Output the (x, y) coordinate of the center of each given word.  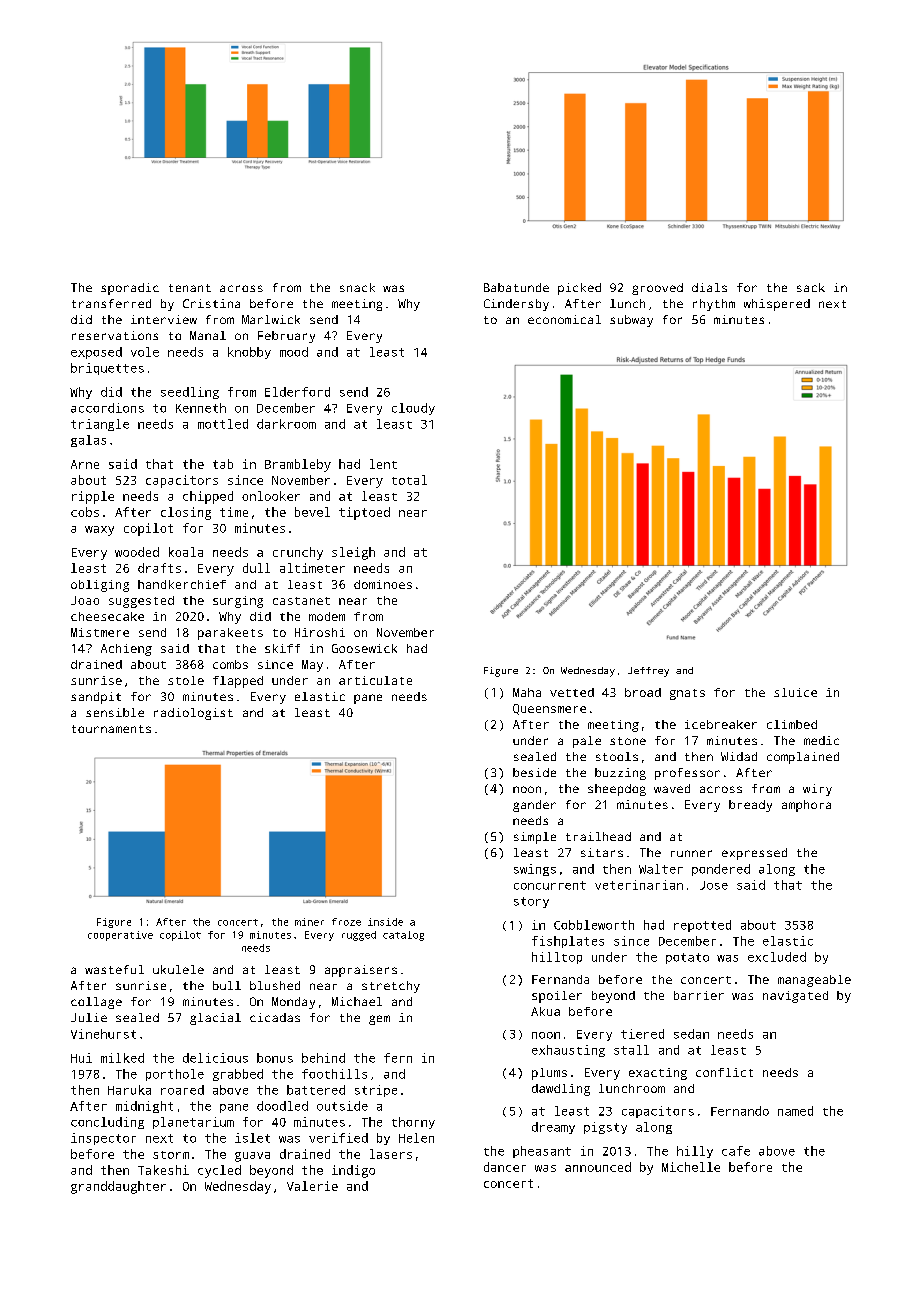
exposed (96, 353)
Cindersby (516, 305)
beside (534, 772)
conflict (724, 1072)
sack (811, 287)
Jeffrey (648, 672)
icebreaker (721, 724)
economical (564, 319)
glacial (215, 1019)
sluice (795, 692)
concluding (107, 1123)
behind (323, 1058)
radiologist (193, 714)
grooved (657, 289)
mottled (223, 424)
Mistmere (100, 632)
